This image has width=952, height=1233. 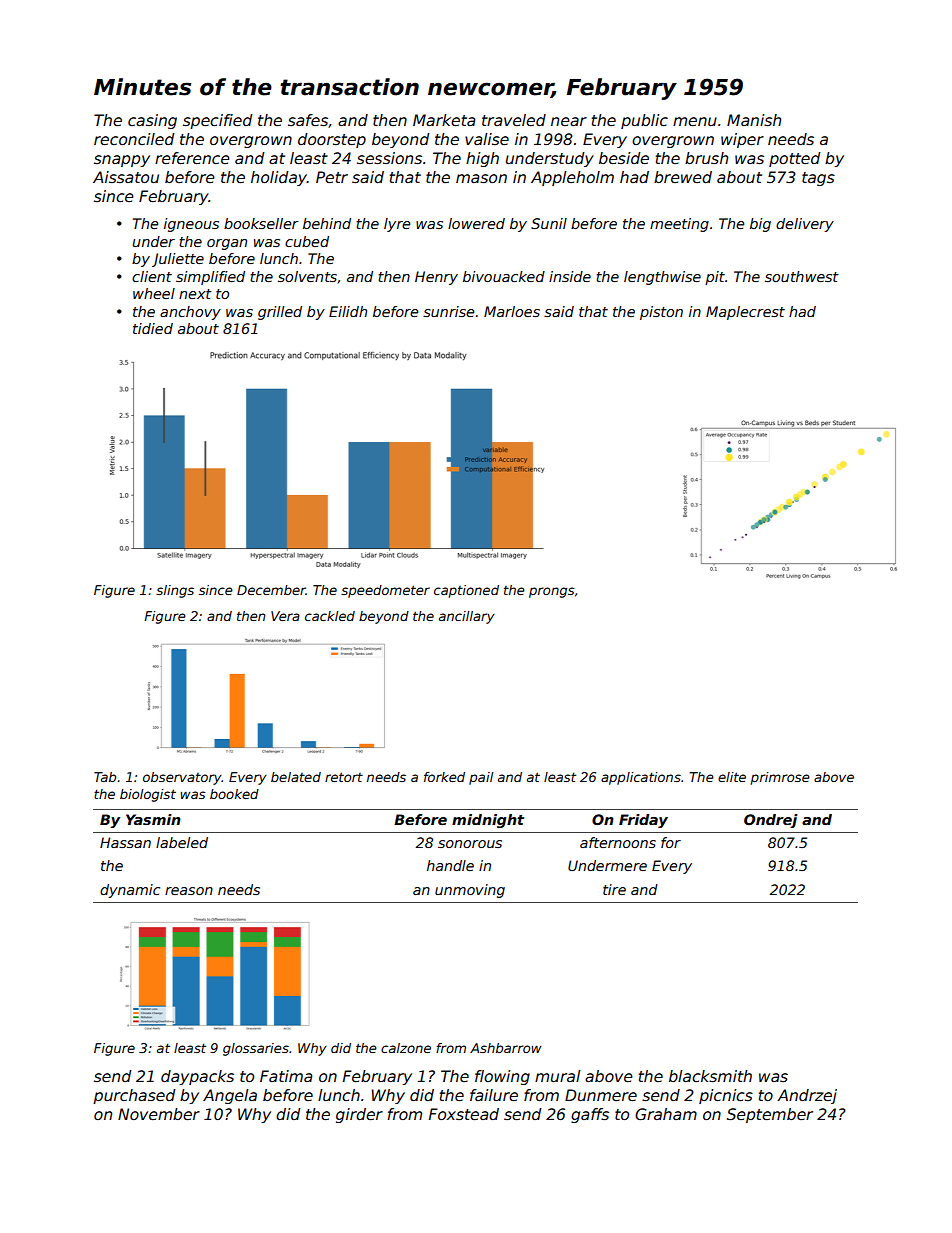 What do you see at coordinates (182, 778) in the image?
I see `observatory` at bounding box center [182, 778].
